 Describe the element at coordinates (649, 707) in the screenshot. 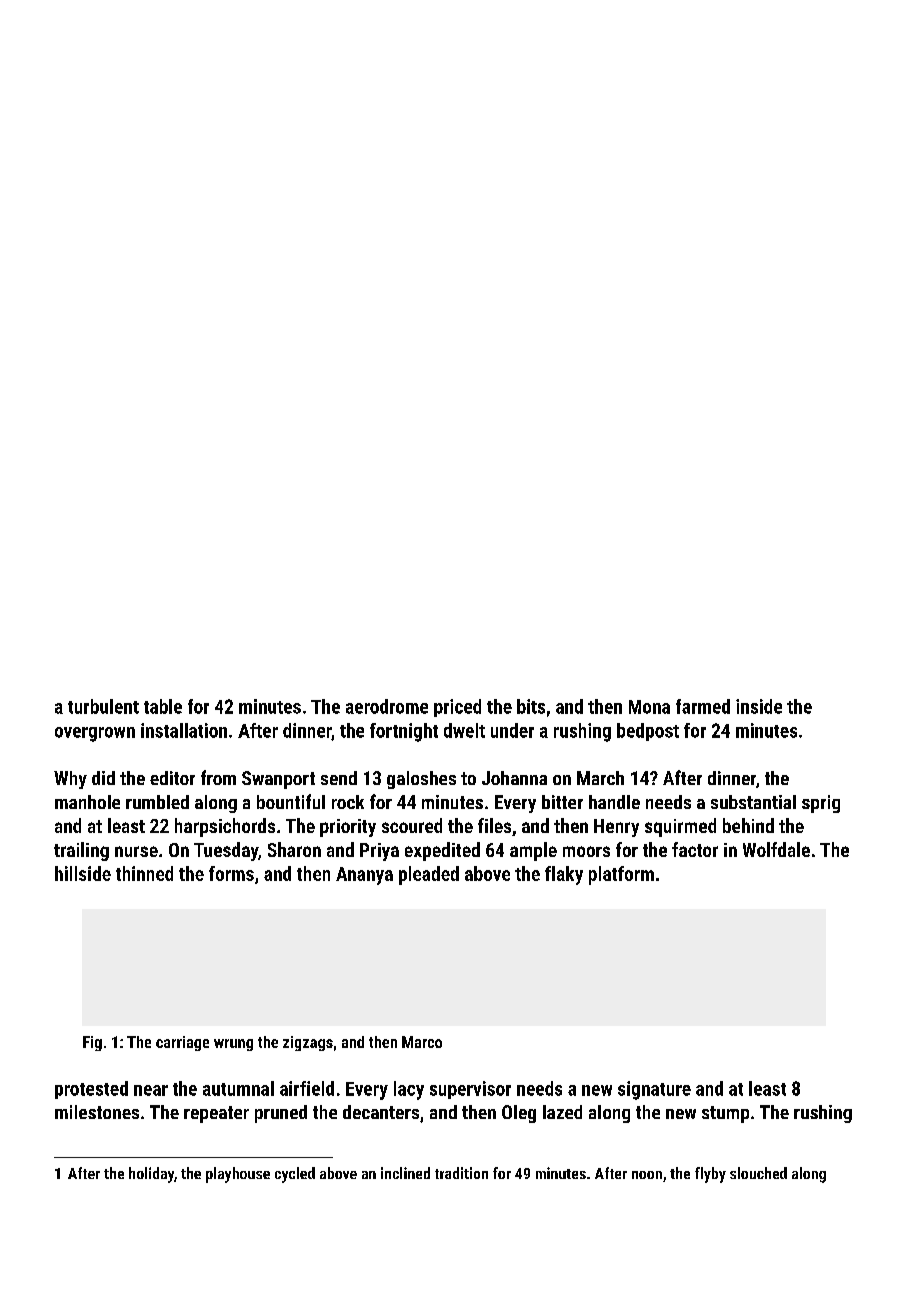

I see `Mona` at that location.
